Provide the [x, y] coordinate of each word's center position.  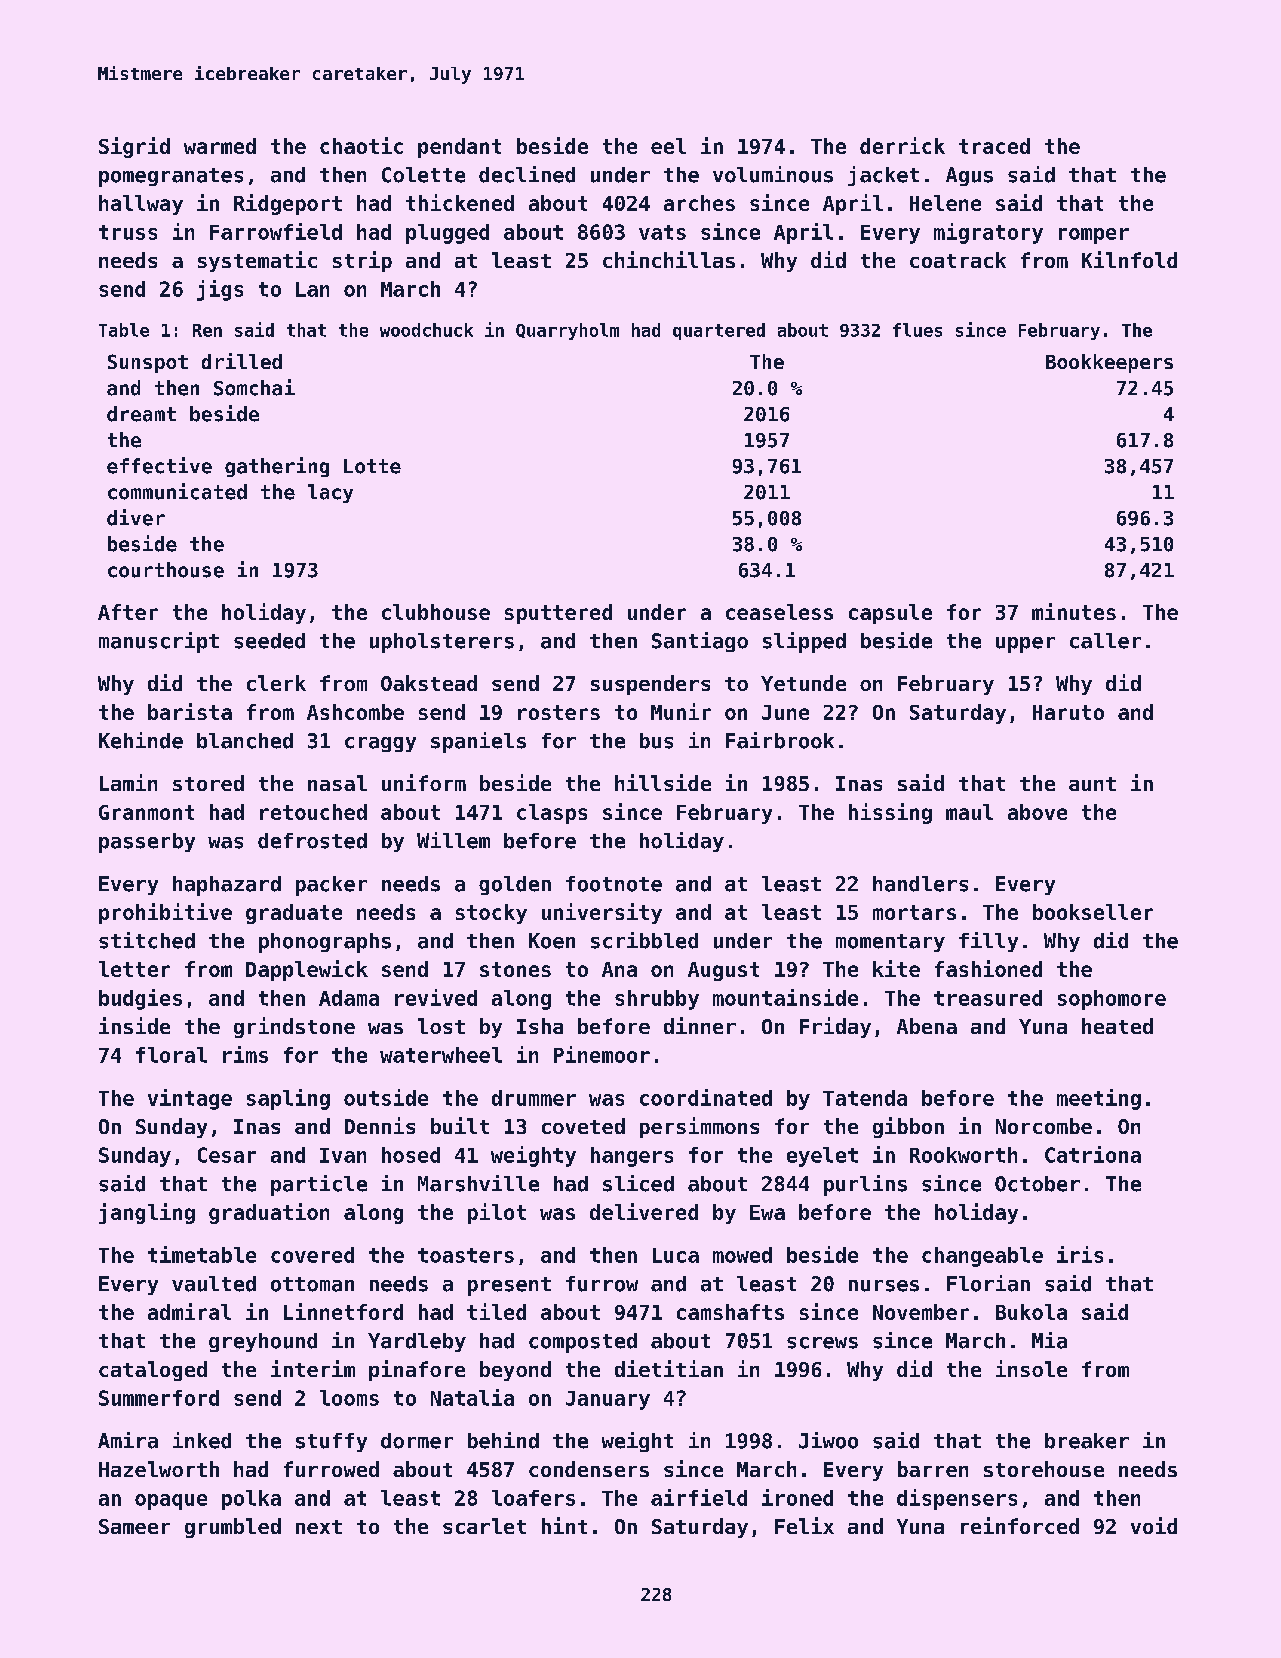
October [1037, 1184]
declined [527, 174]
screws [822, 1343]
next [319, 1527]
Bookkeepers [1109, 363]
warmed [220, 146]
